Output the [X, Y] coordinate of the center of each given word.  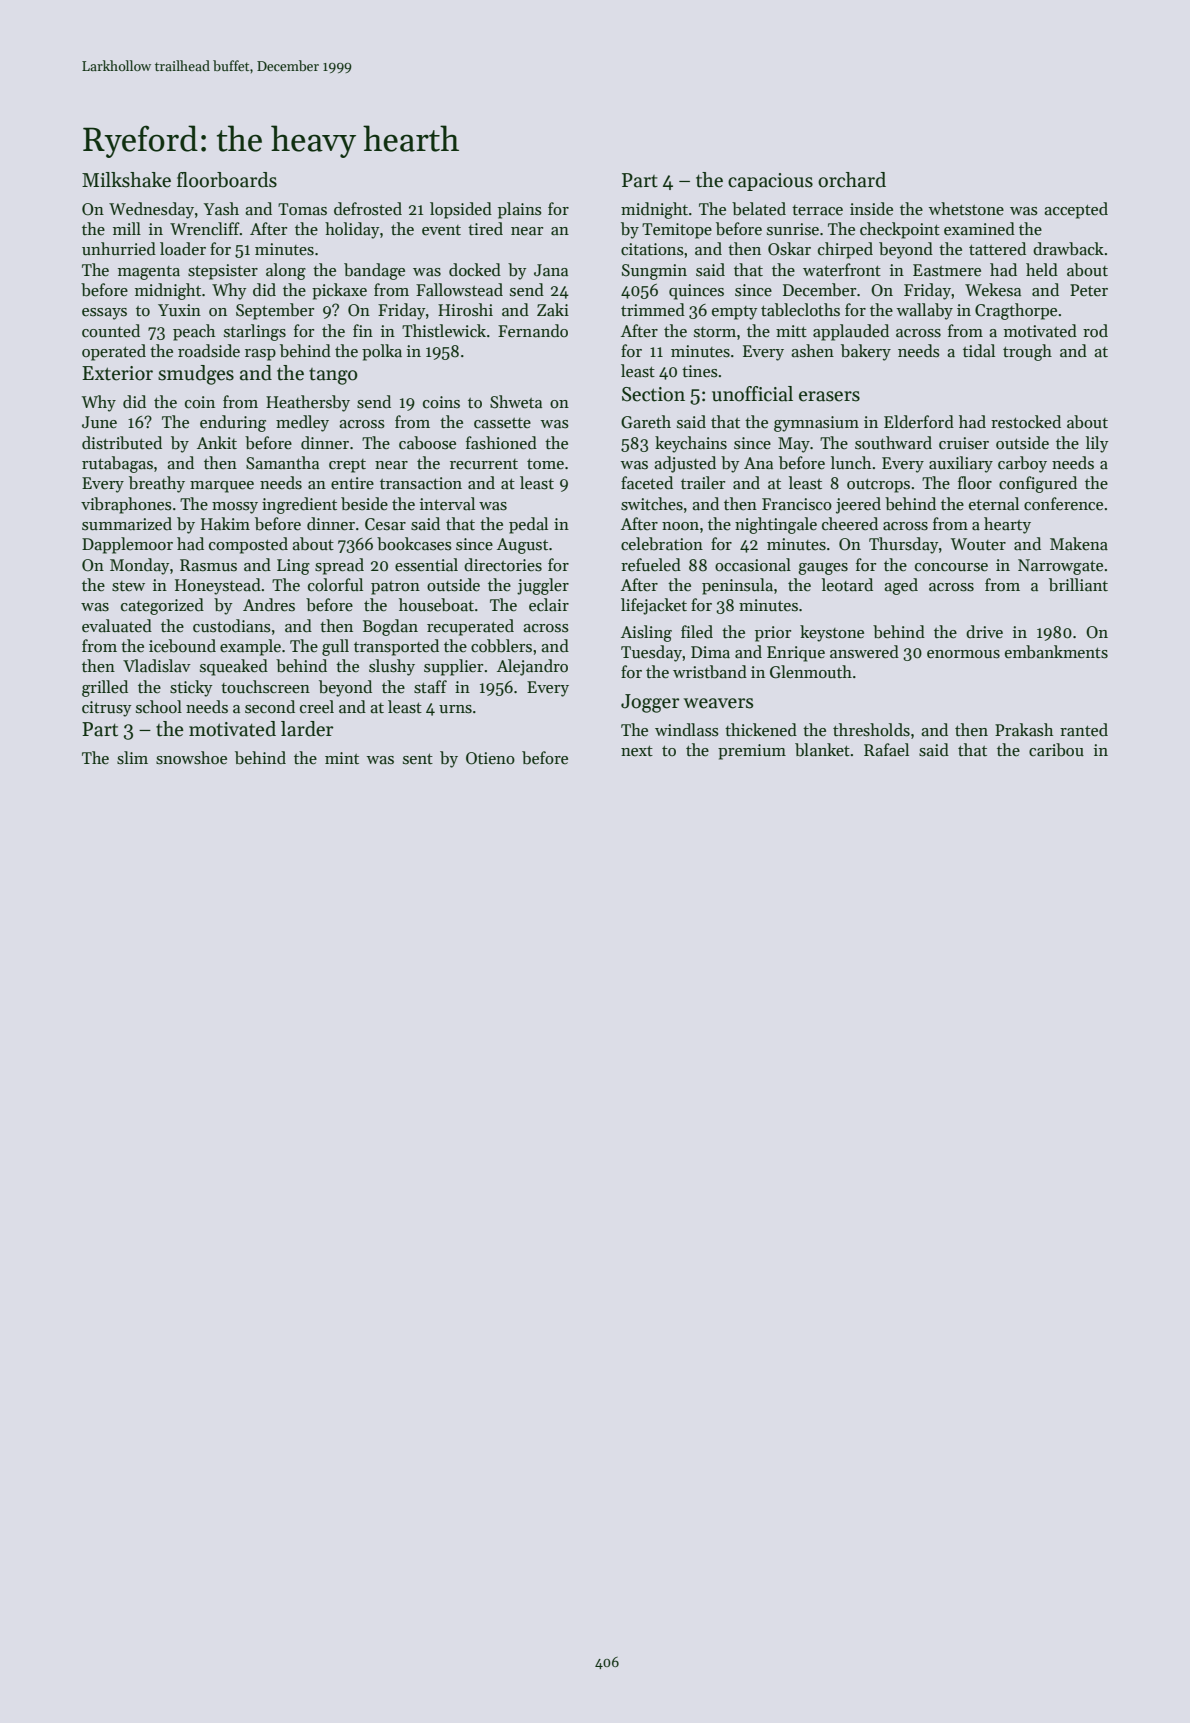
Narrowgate [1060, 567]
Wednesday [151, 210]
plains [520, 210]
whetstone [966, 209]
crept [347, 466]
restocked [1026, 422]
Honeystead [218, 586]
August [522, 546]
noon [680, 526]
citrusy [107, 709]
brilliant [1078, 585]
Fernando [533, 331]
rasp [260, 355]
